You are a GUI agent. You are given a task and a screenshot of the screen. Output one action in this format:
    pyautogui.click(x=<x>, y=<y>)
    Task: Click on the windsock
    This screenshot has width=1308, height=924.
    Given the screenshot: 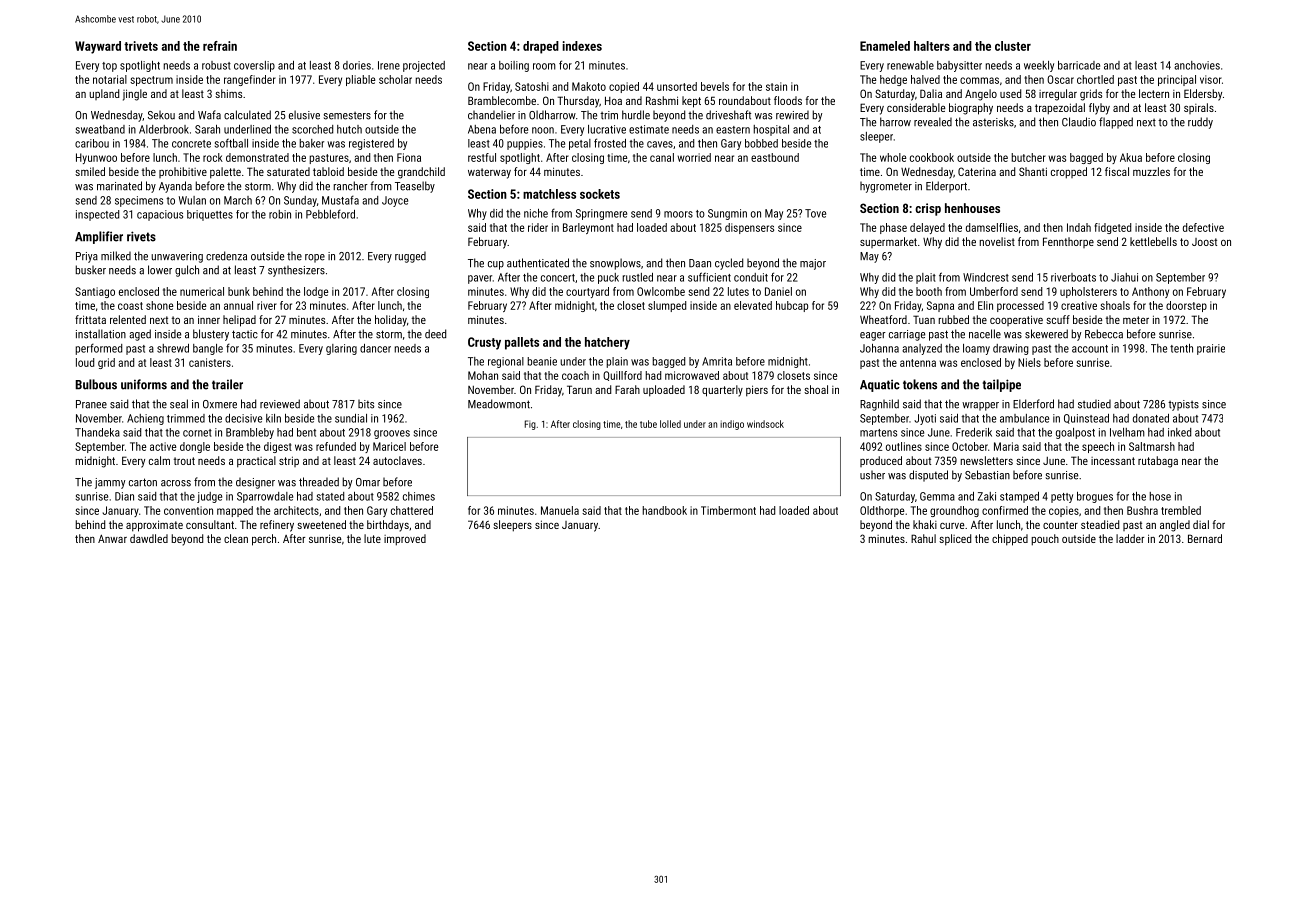 What is the action you would take?
    pyautogui.click(x=765, y=424)
